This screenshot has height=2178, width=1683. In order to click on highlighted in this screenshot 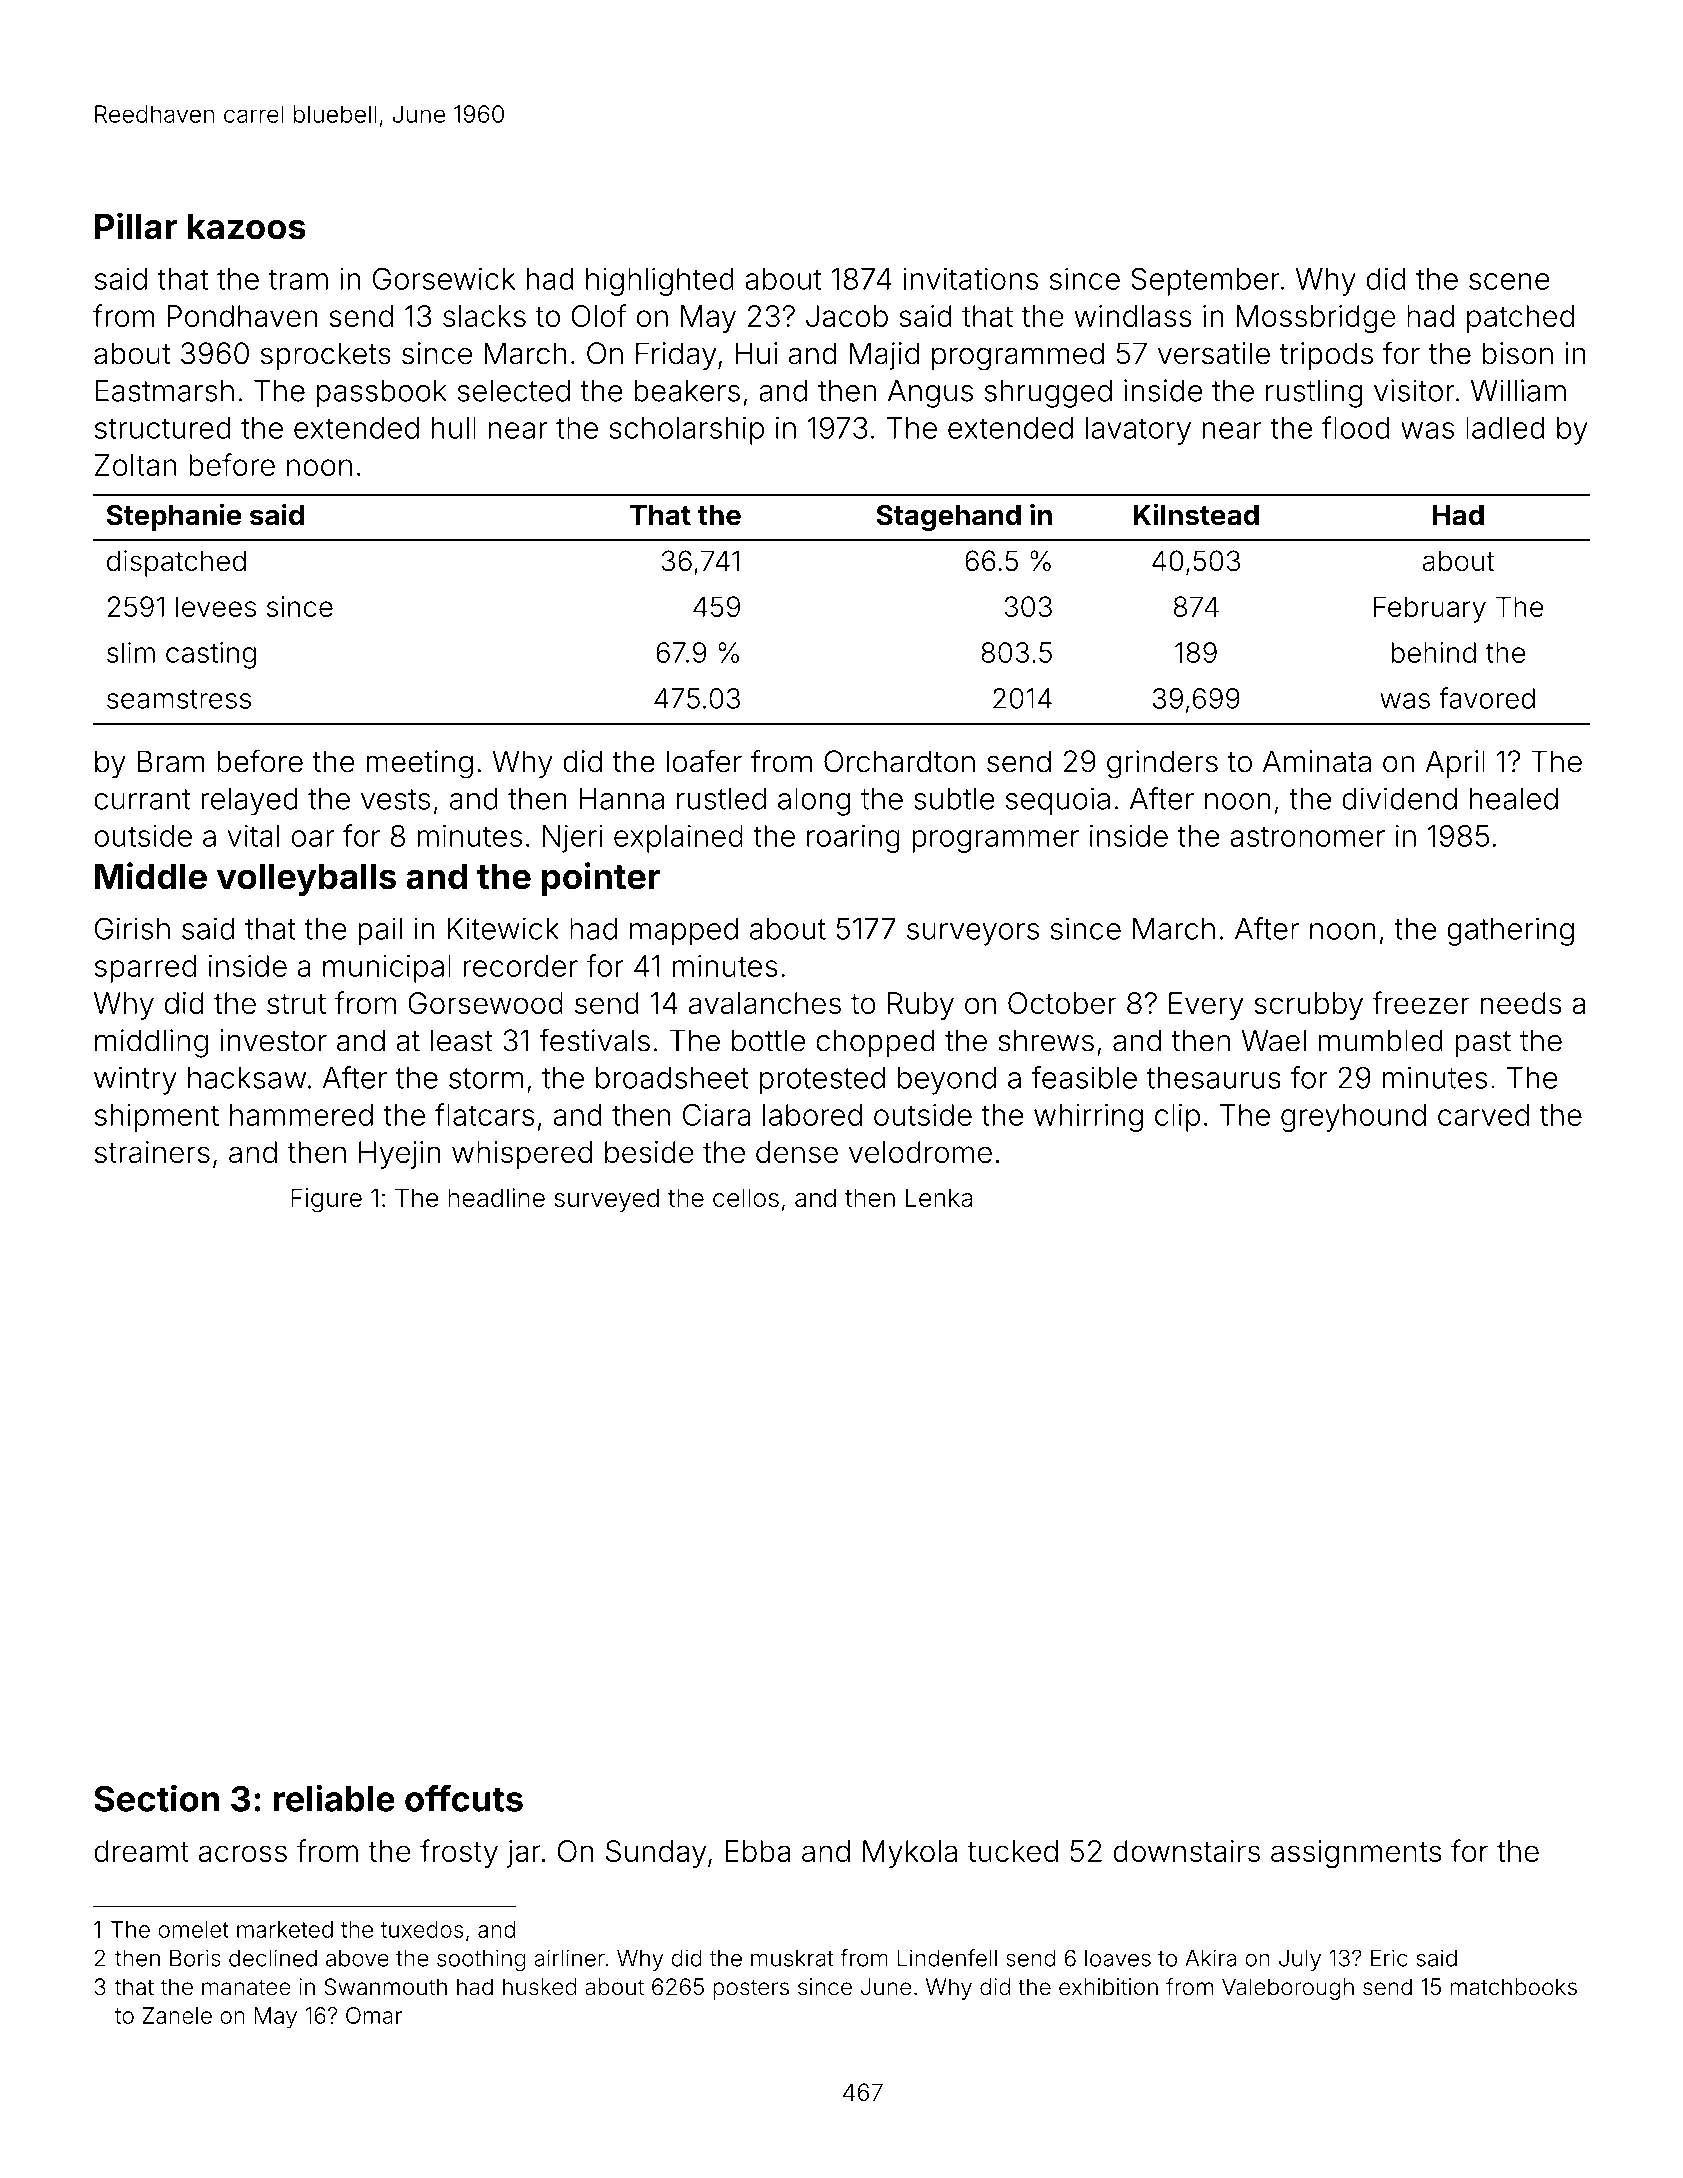, I will do `click(660, 281)`.
